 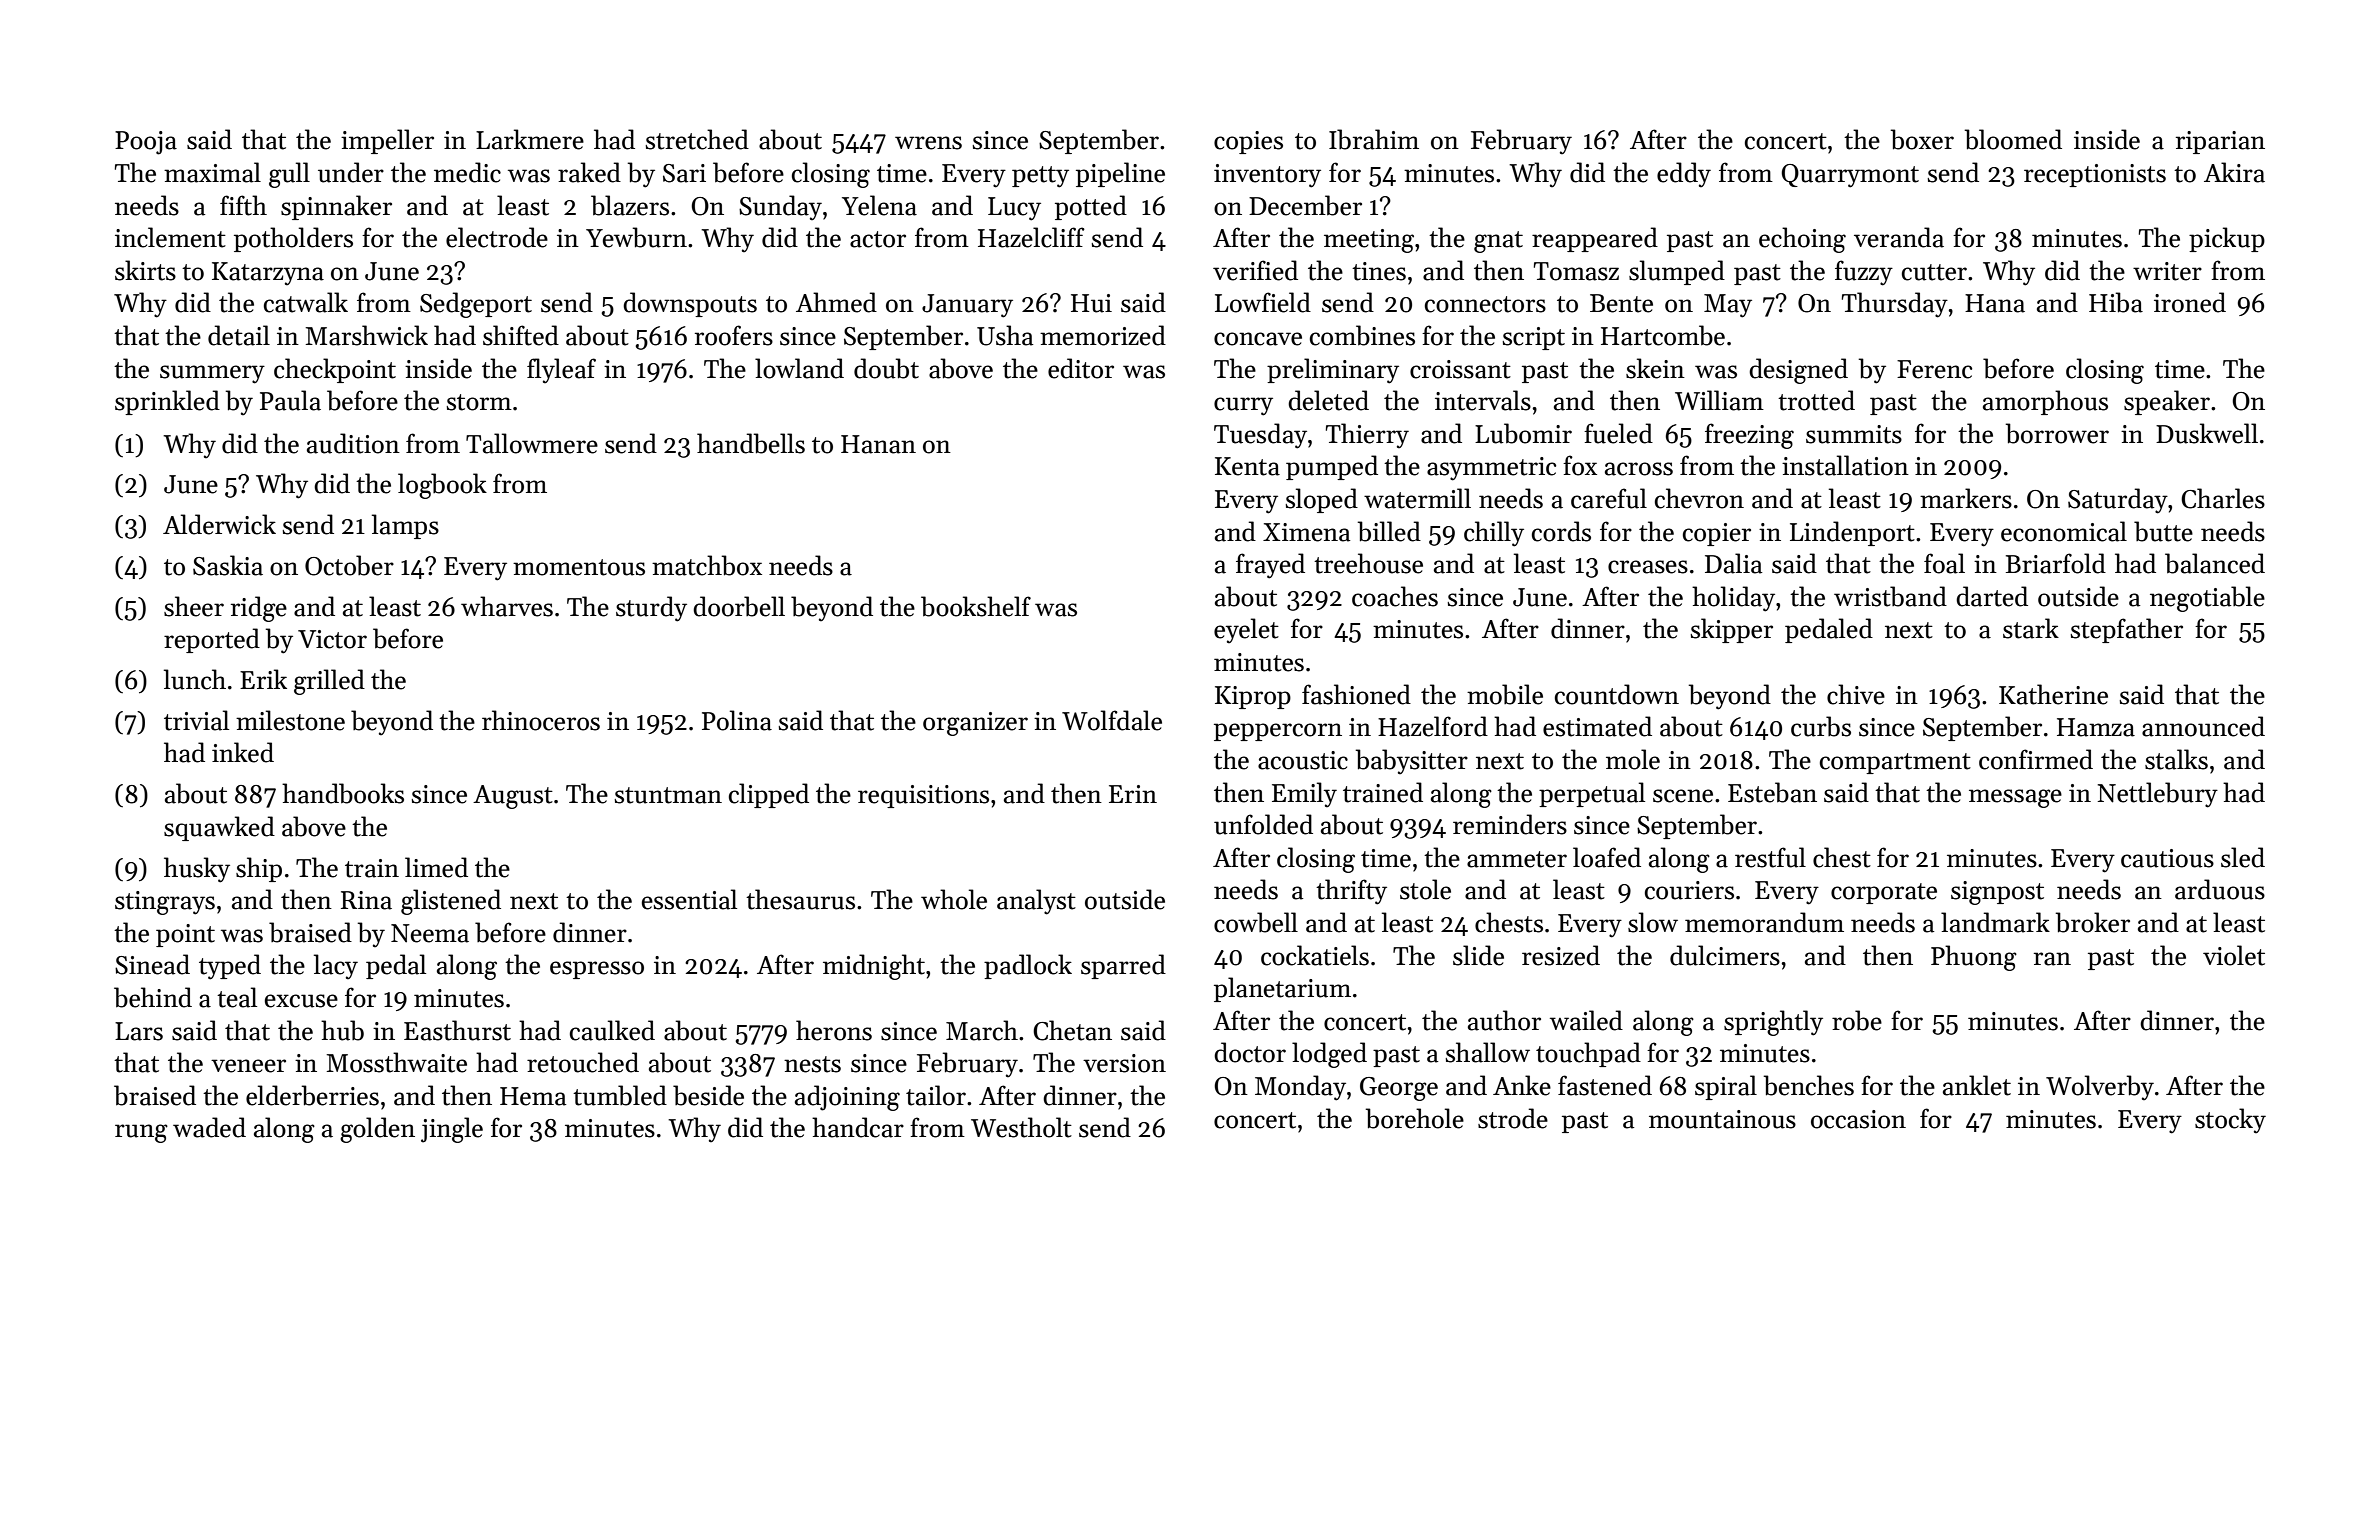 What do you see at coordinates (928, 143) in the document?
I see `wrens` at bounding box center [928, 143].
